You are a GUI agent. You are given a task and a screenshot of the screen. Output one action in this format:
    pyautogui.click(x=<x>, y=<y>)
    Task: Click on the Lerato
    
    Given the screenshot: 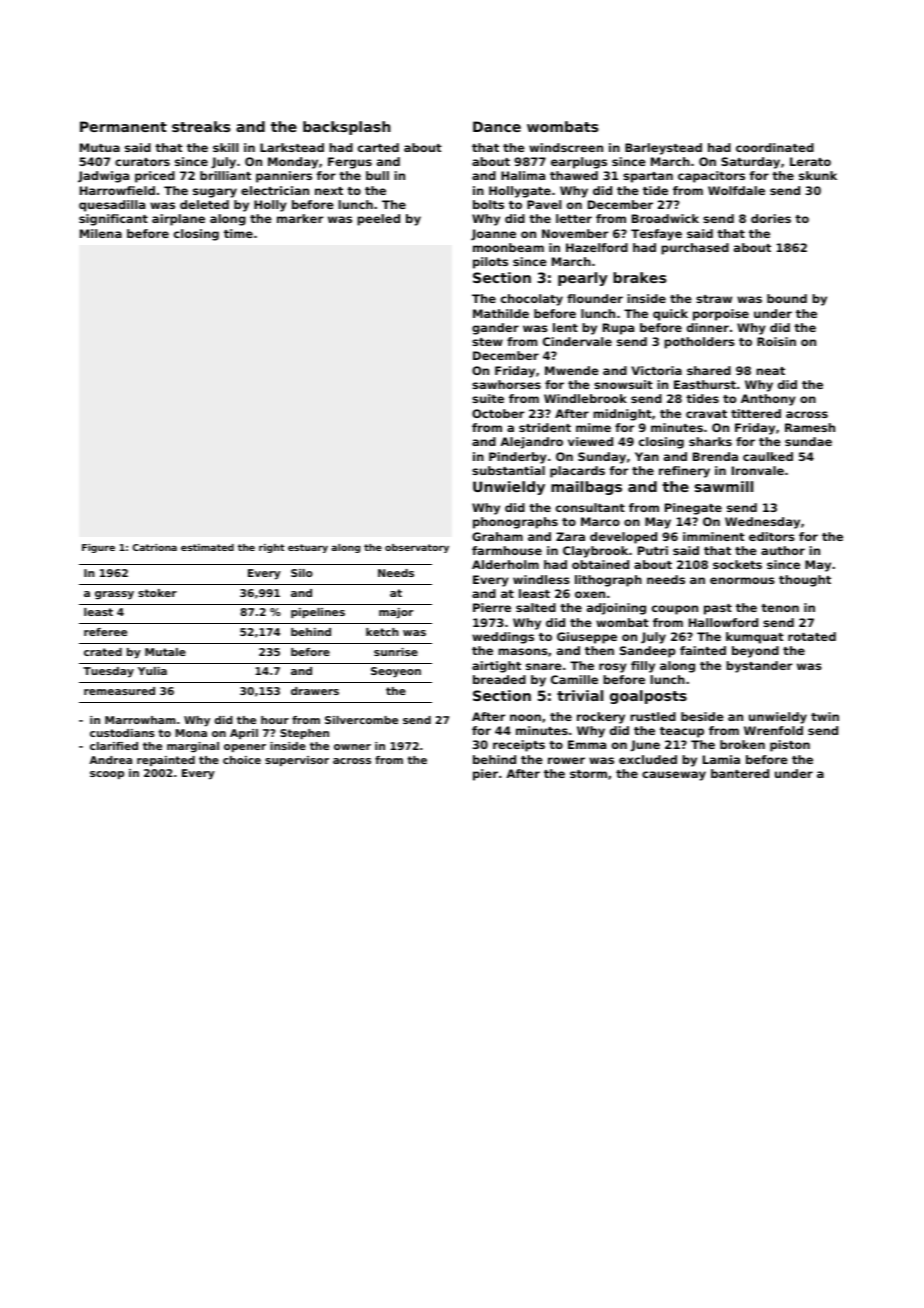 What is the action you would take?
    pyautogui.click(x=810, y=161)
